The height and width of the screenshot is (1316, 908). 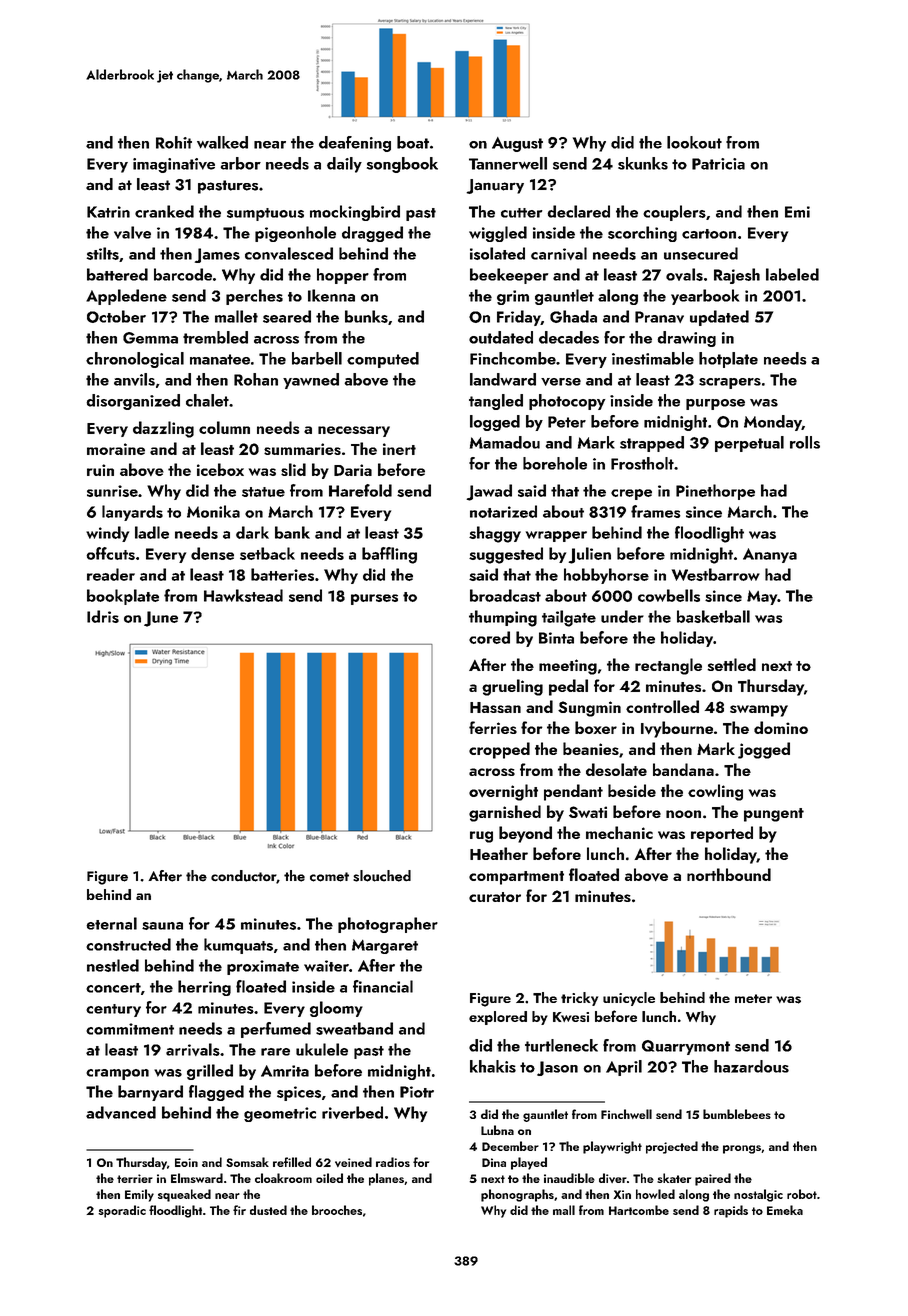 What do you see at coordinates (728, 360) in the screenshot?
I see `hotplate` at bounding box center [728, 360].
